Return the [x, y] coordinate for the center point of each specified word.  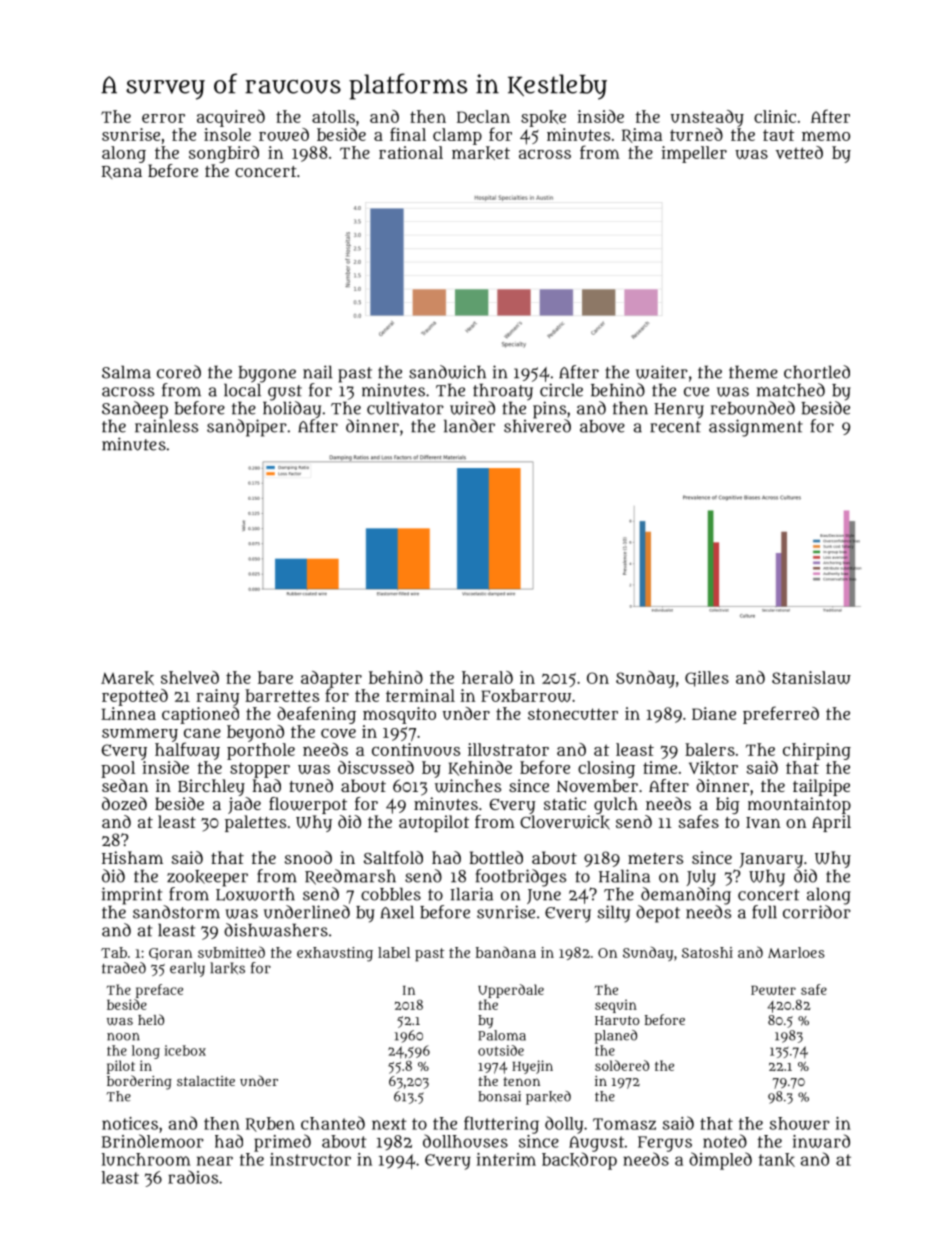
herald [487, 677]
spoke [543, 118]
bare [275, 677]
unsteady [707, 118]
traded [124, 968]
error [163, 118]
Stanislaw [811, 677]
